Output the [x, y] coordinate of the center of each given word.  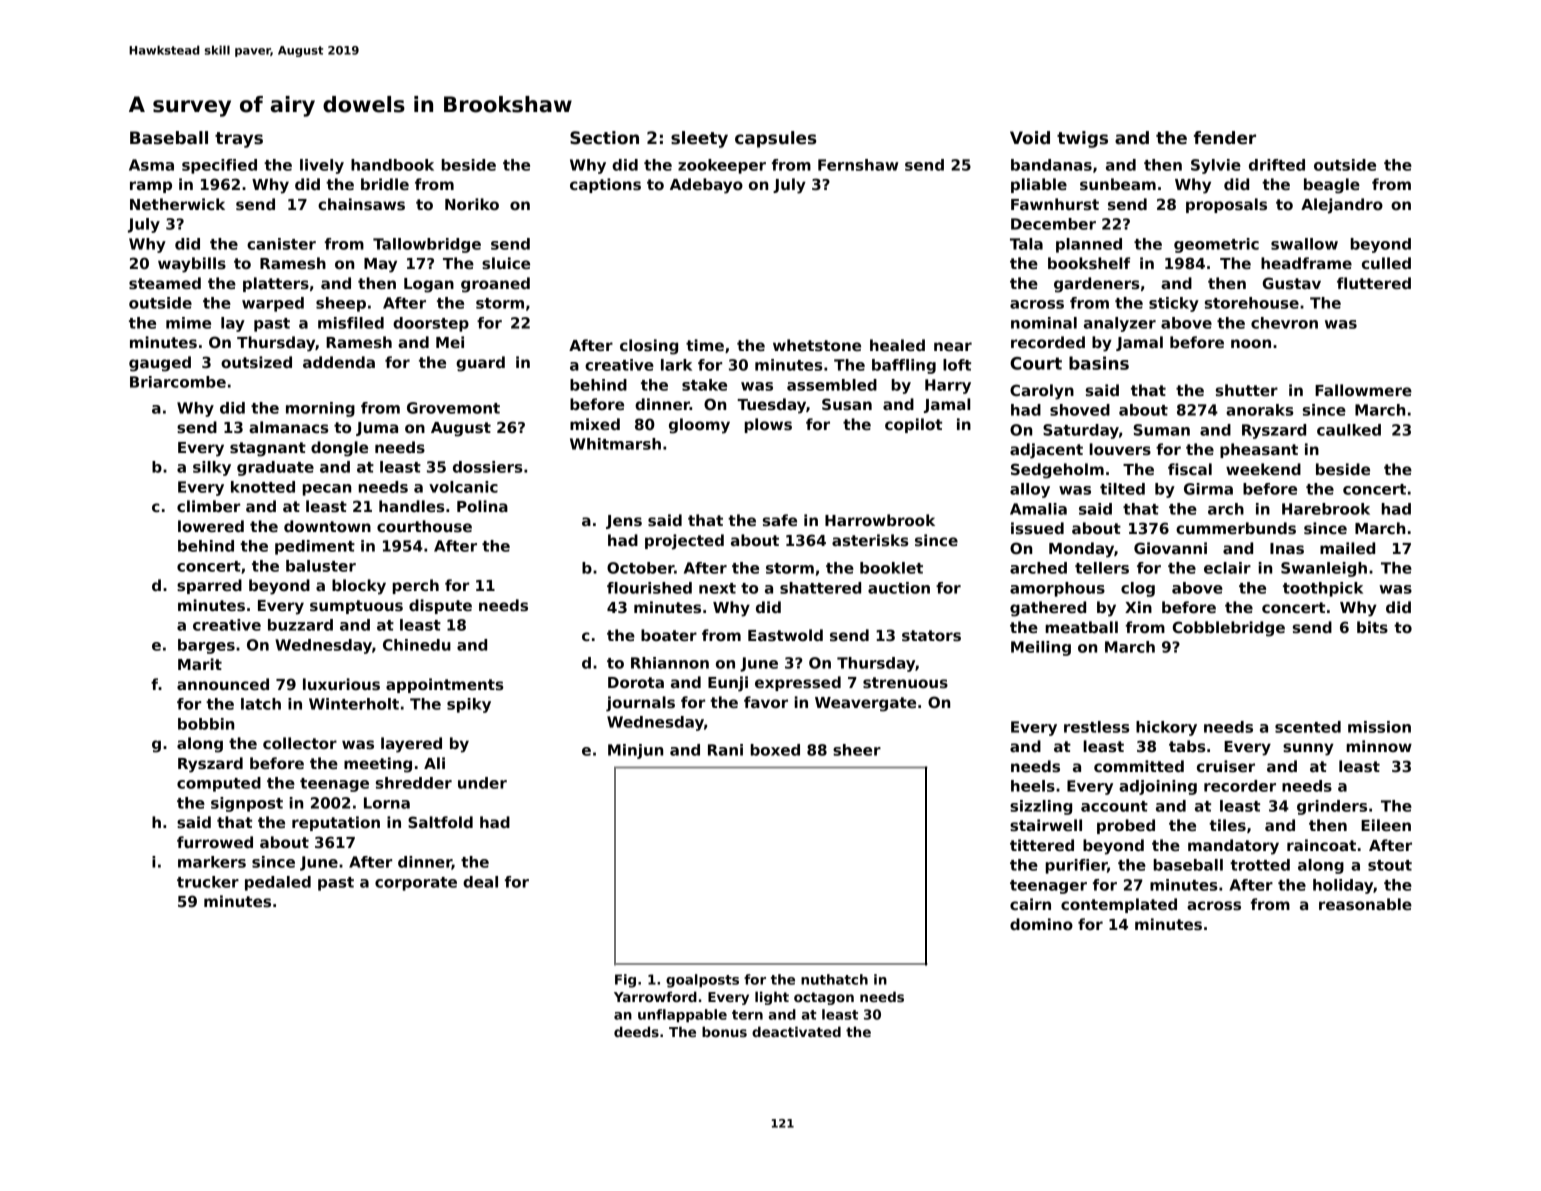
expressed [798, 683]
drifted [1277, 165]
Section [604, 138]
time [705, 345]
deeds [636, 1031]
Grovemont [453, 408]
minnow [1379, 746]
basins [1099, 363]
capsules [775, 139]
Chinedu [417, 645]
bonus [724, 1031]
